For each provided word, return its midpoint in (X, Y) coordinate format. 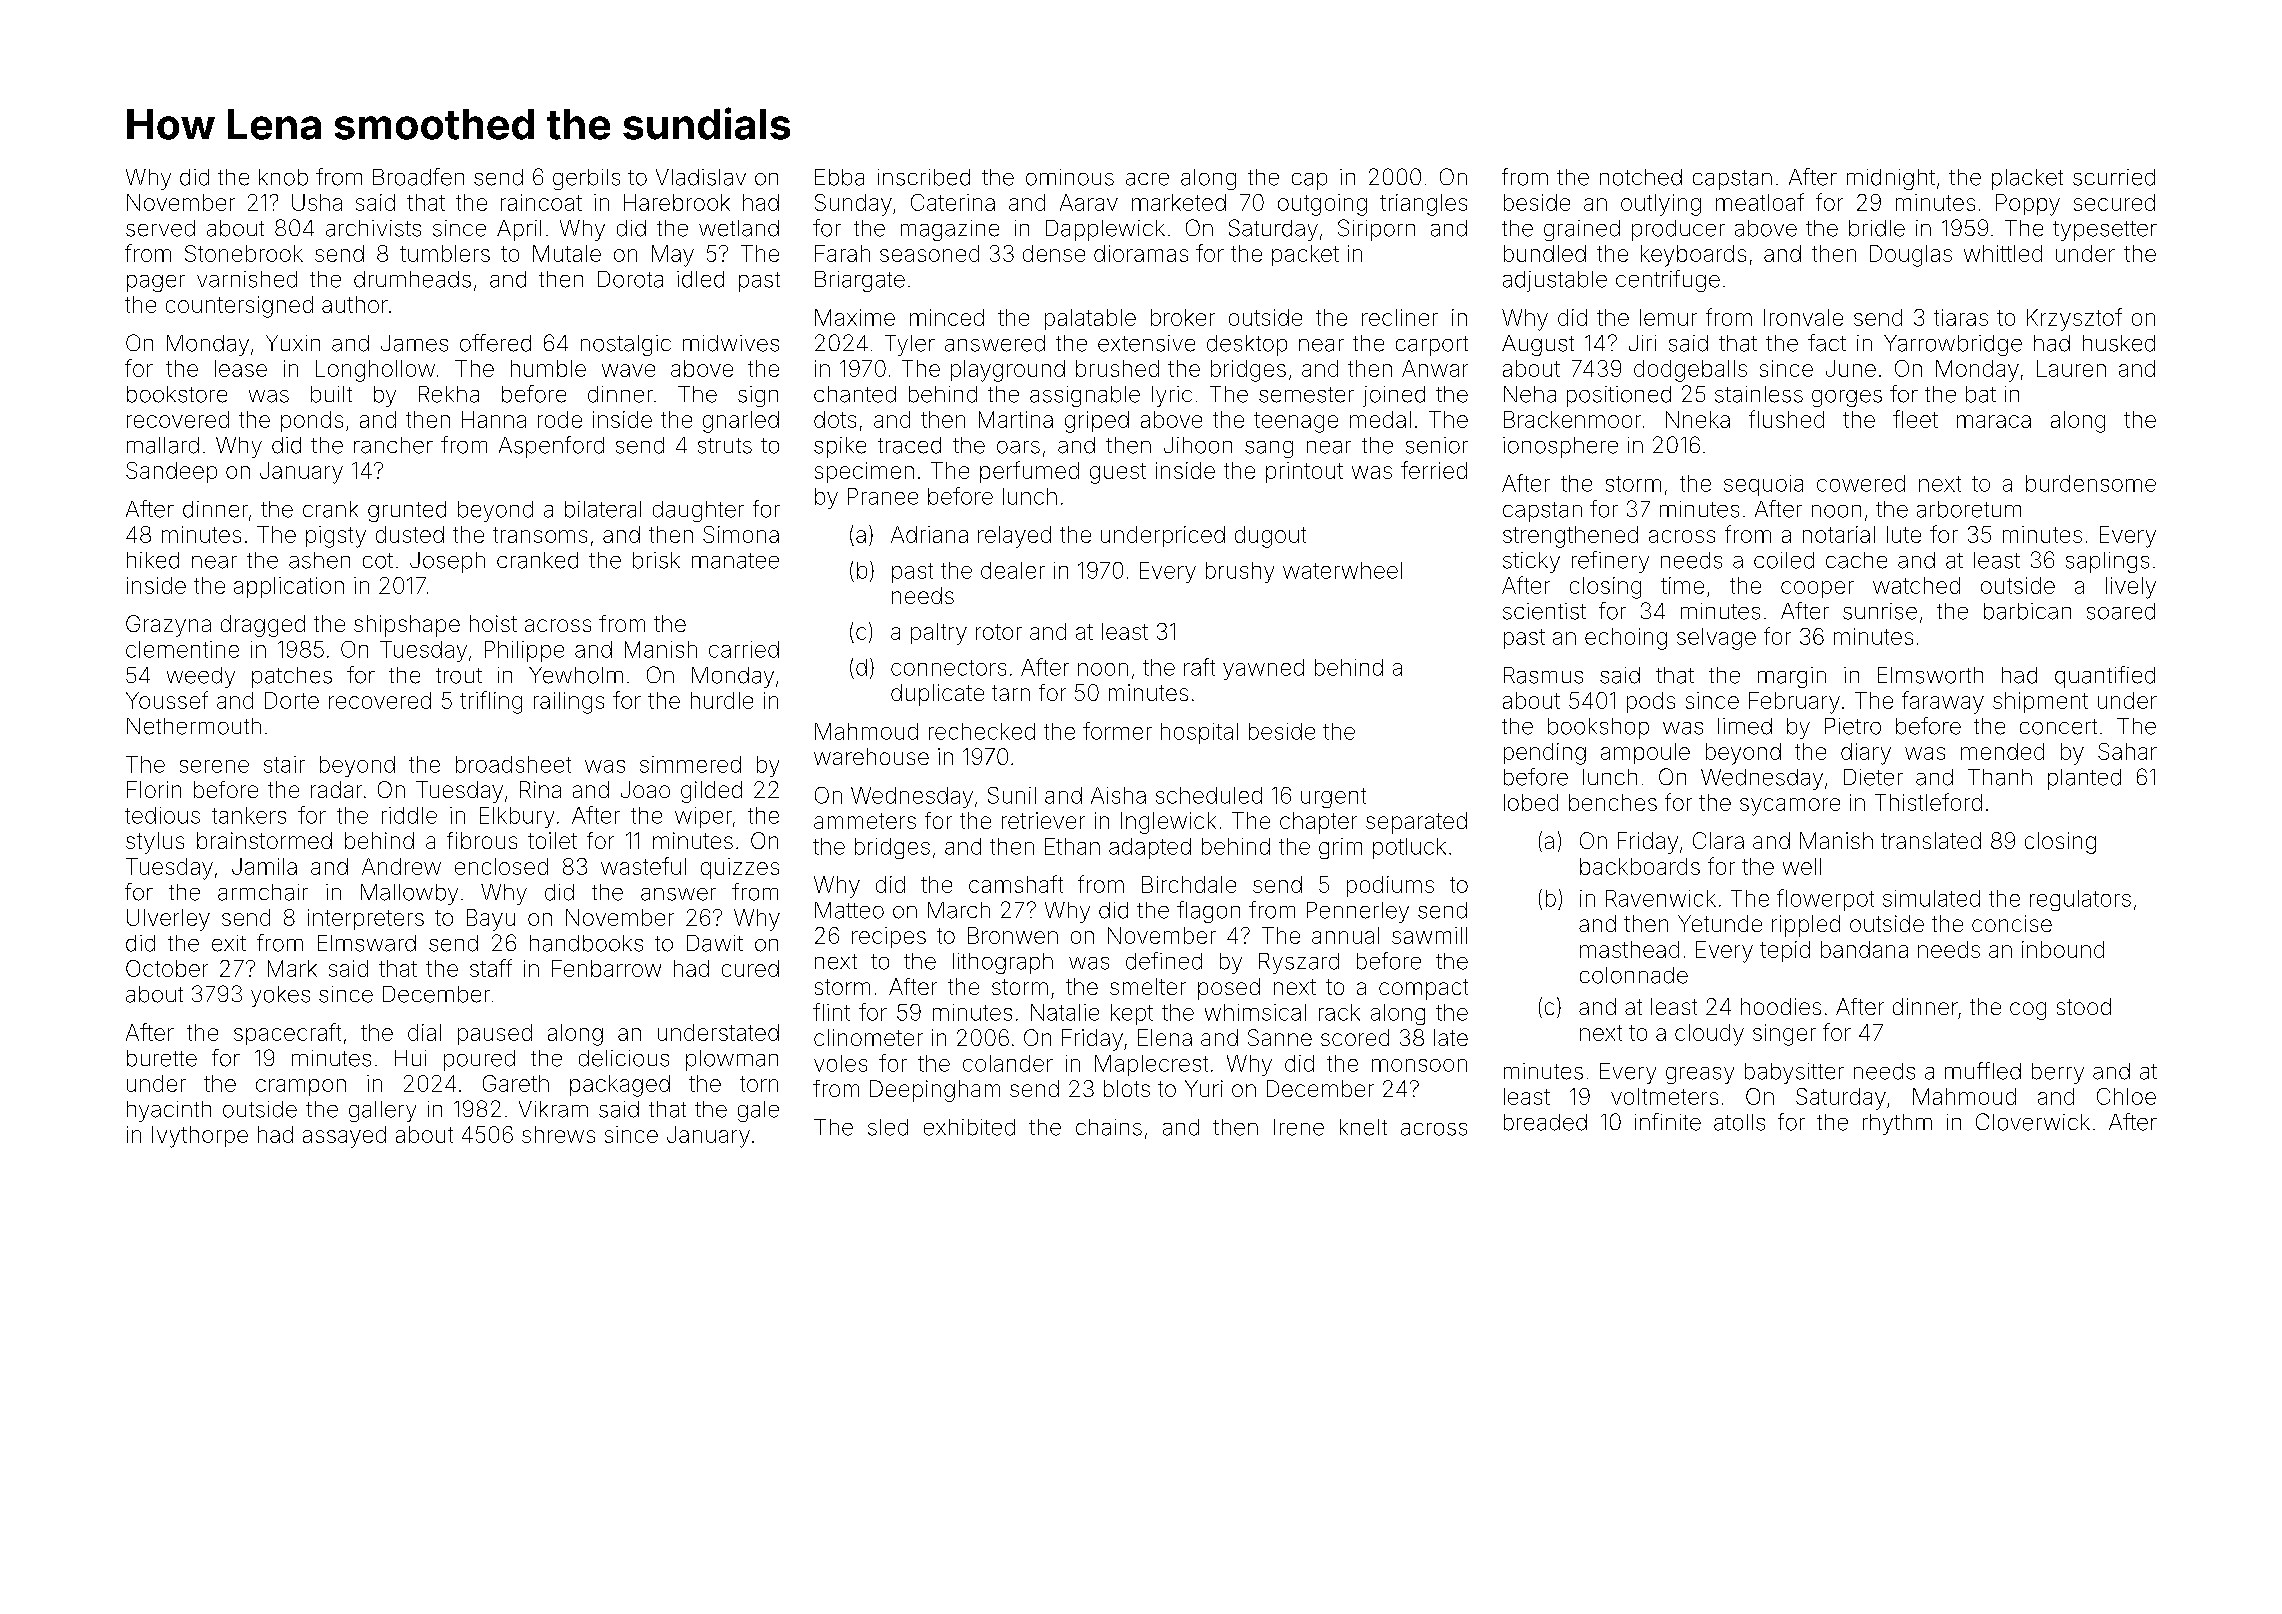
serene (214, 766)
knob (283, 177)
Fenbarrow (606, 968)
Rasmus (1543, 675)
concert (2058, 727)
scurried (2114, 177)
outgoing (1322, 205)
